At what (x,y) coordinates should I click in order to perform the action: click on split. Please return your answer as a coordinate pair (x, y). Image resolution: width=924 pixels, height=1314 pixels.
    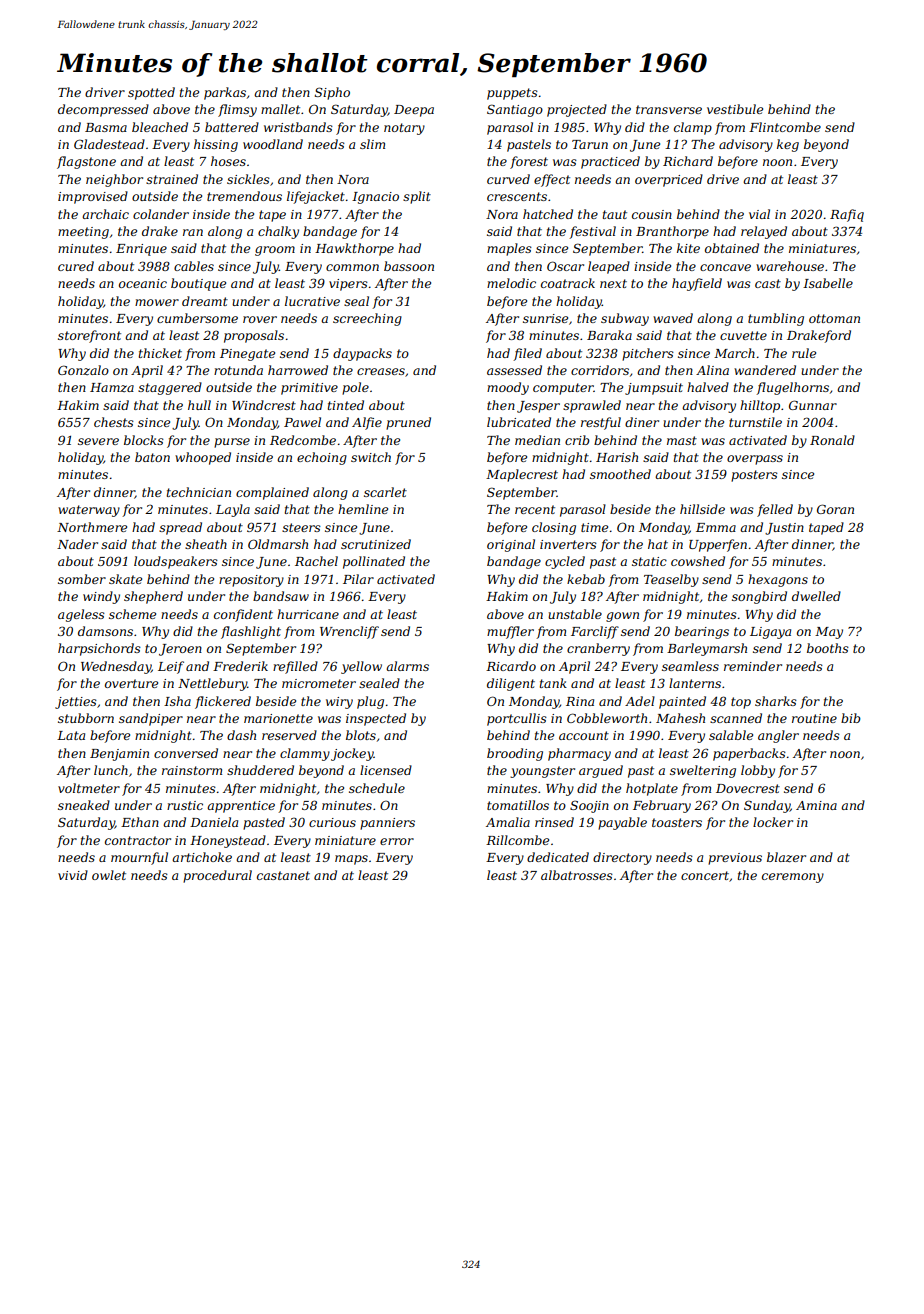
    Looking at the image, I should click on (417, 197).
